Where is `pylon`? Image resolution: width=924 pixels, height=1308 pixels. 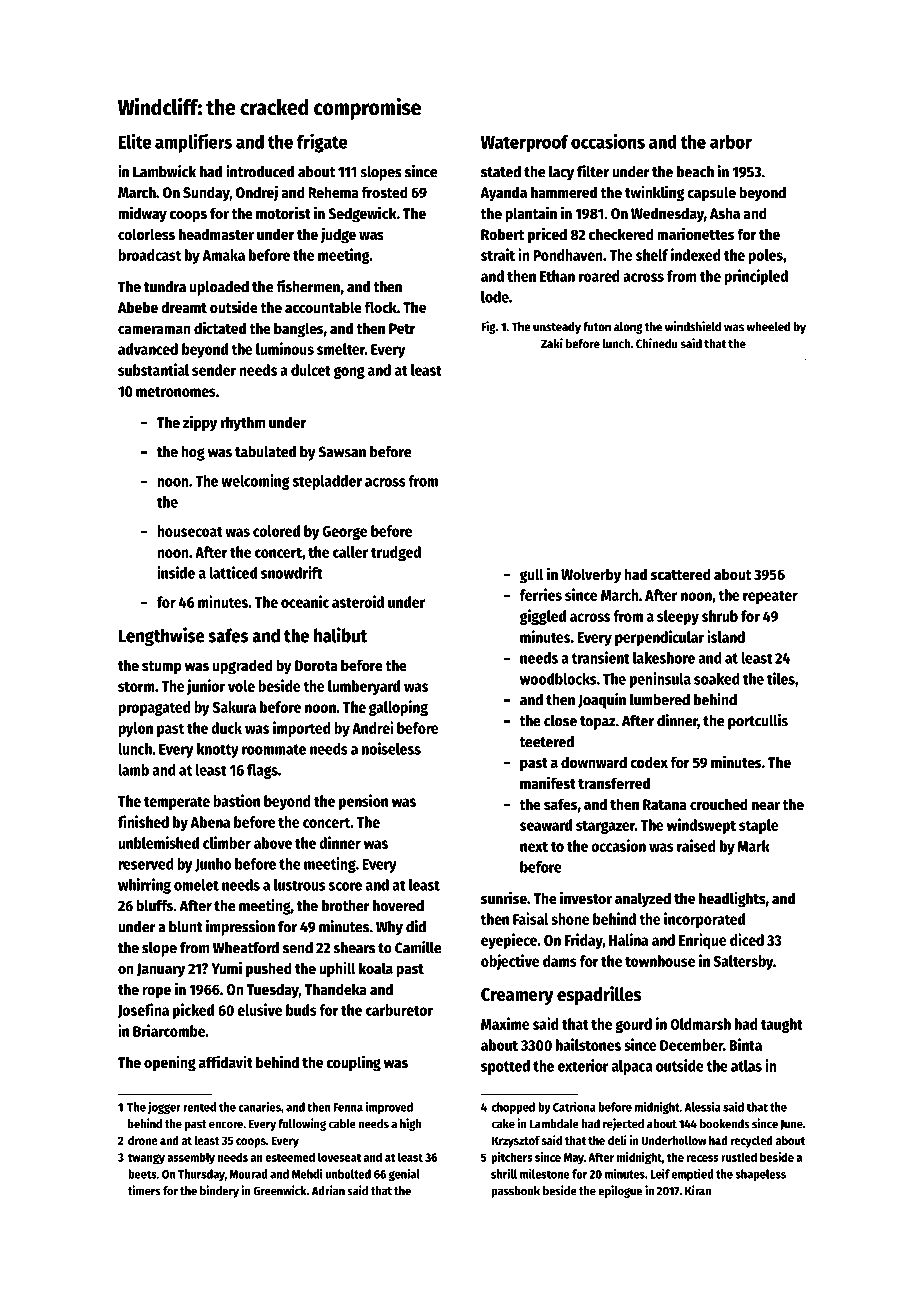
pylon is located at coordinates (135, 729).
